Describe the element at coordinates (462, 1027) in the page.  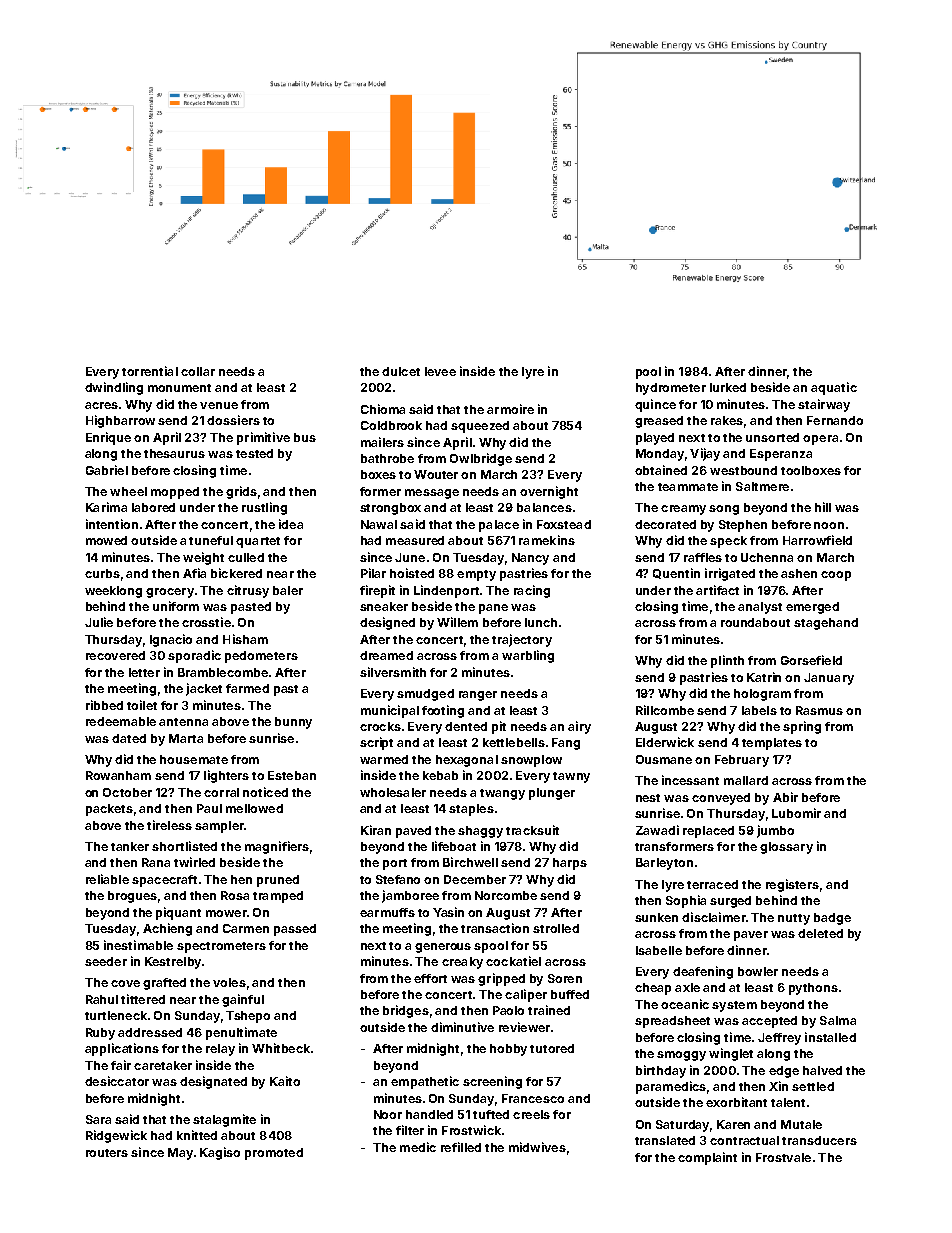
I see `diminutive` at that location.
